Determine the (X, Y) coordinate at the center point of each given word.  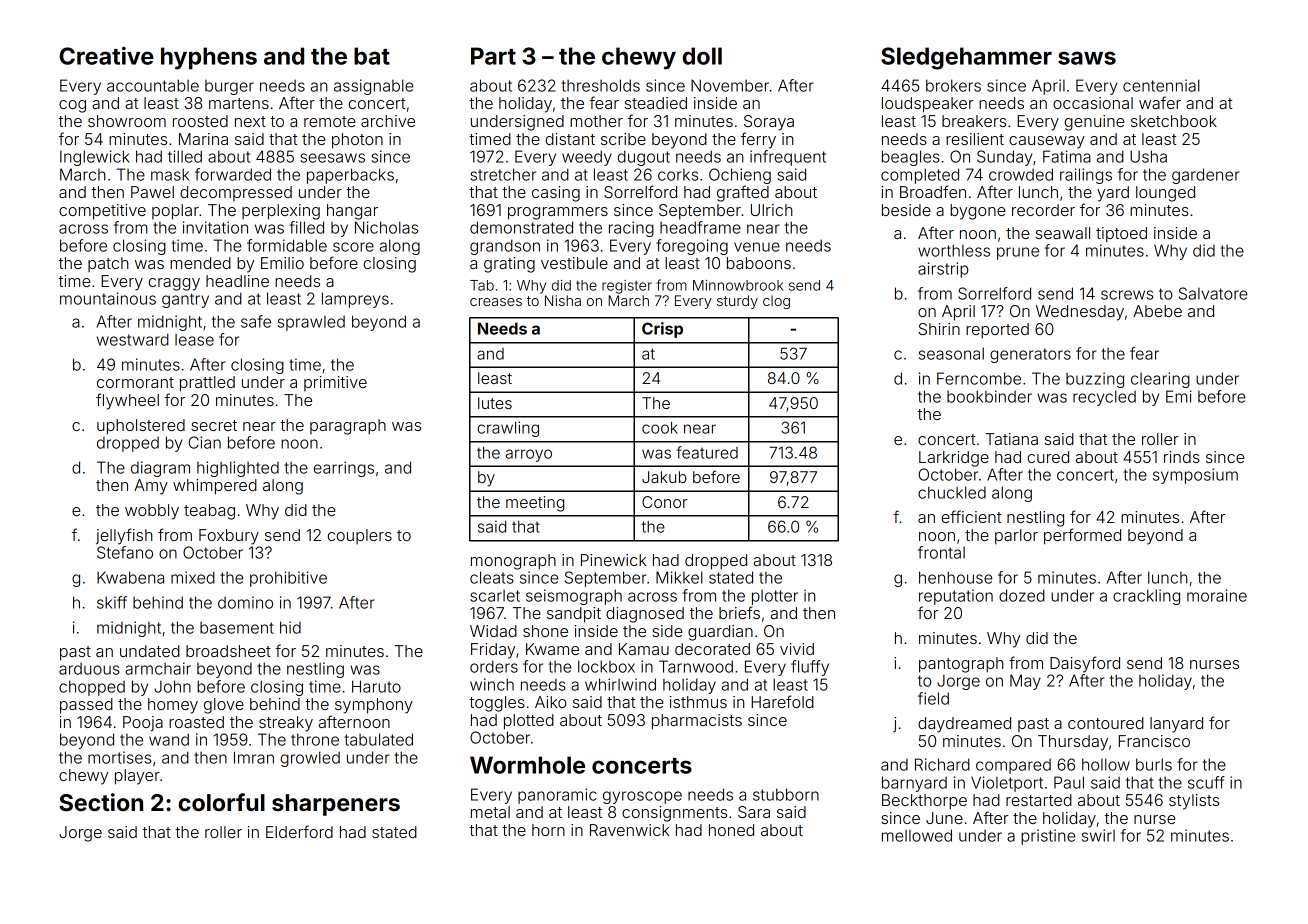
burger (229, 87)
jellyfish (124, 536)
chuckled (952, 492)
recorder (1043, 210)
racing (631, 229)
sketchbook (1174, 121)
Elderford (299, 831)
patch (108, 264)
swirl (1098, 835)
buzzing (1095, 380)
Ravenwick (630, 830)
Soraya (769, 123)
